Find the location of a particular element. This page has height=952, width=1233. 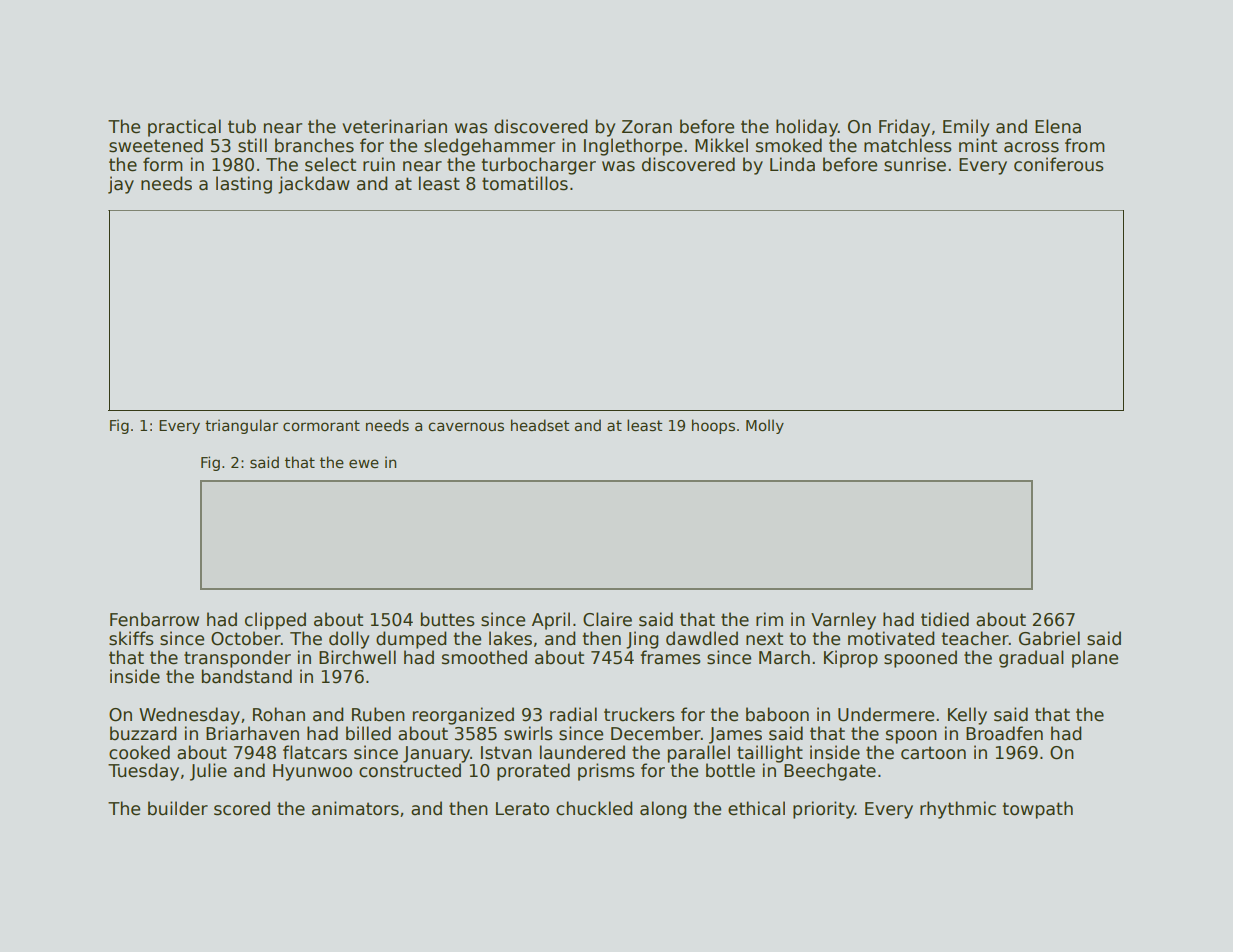

Hyunwoo is located at coordinates (312, 772).
